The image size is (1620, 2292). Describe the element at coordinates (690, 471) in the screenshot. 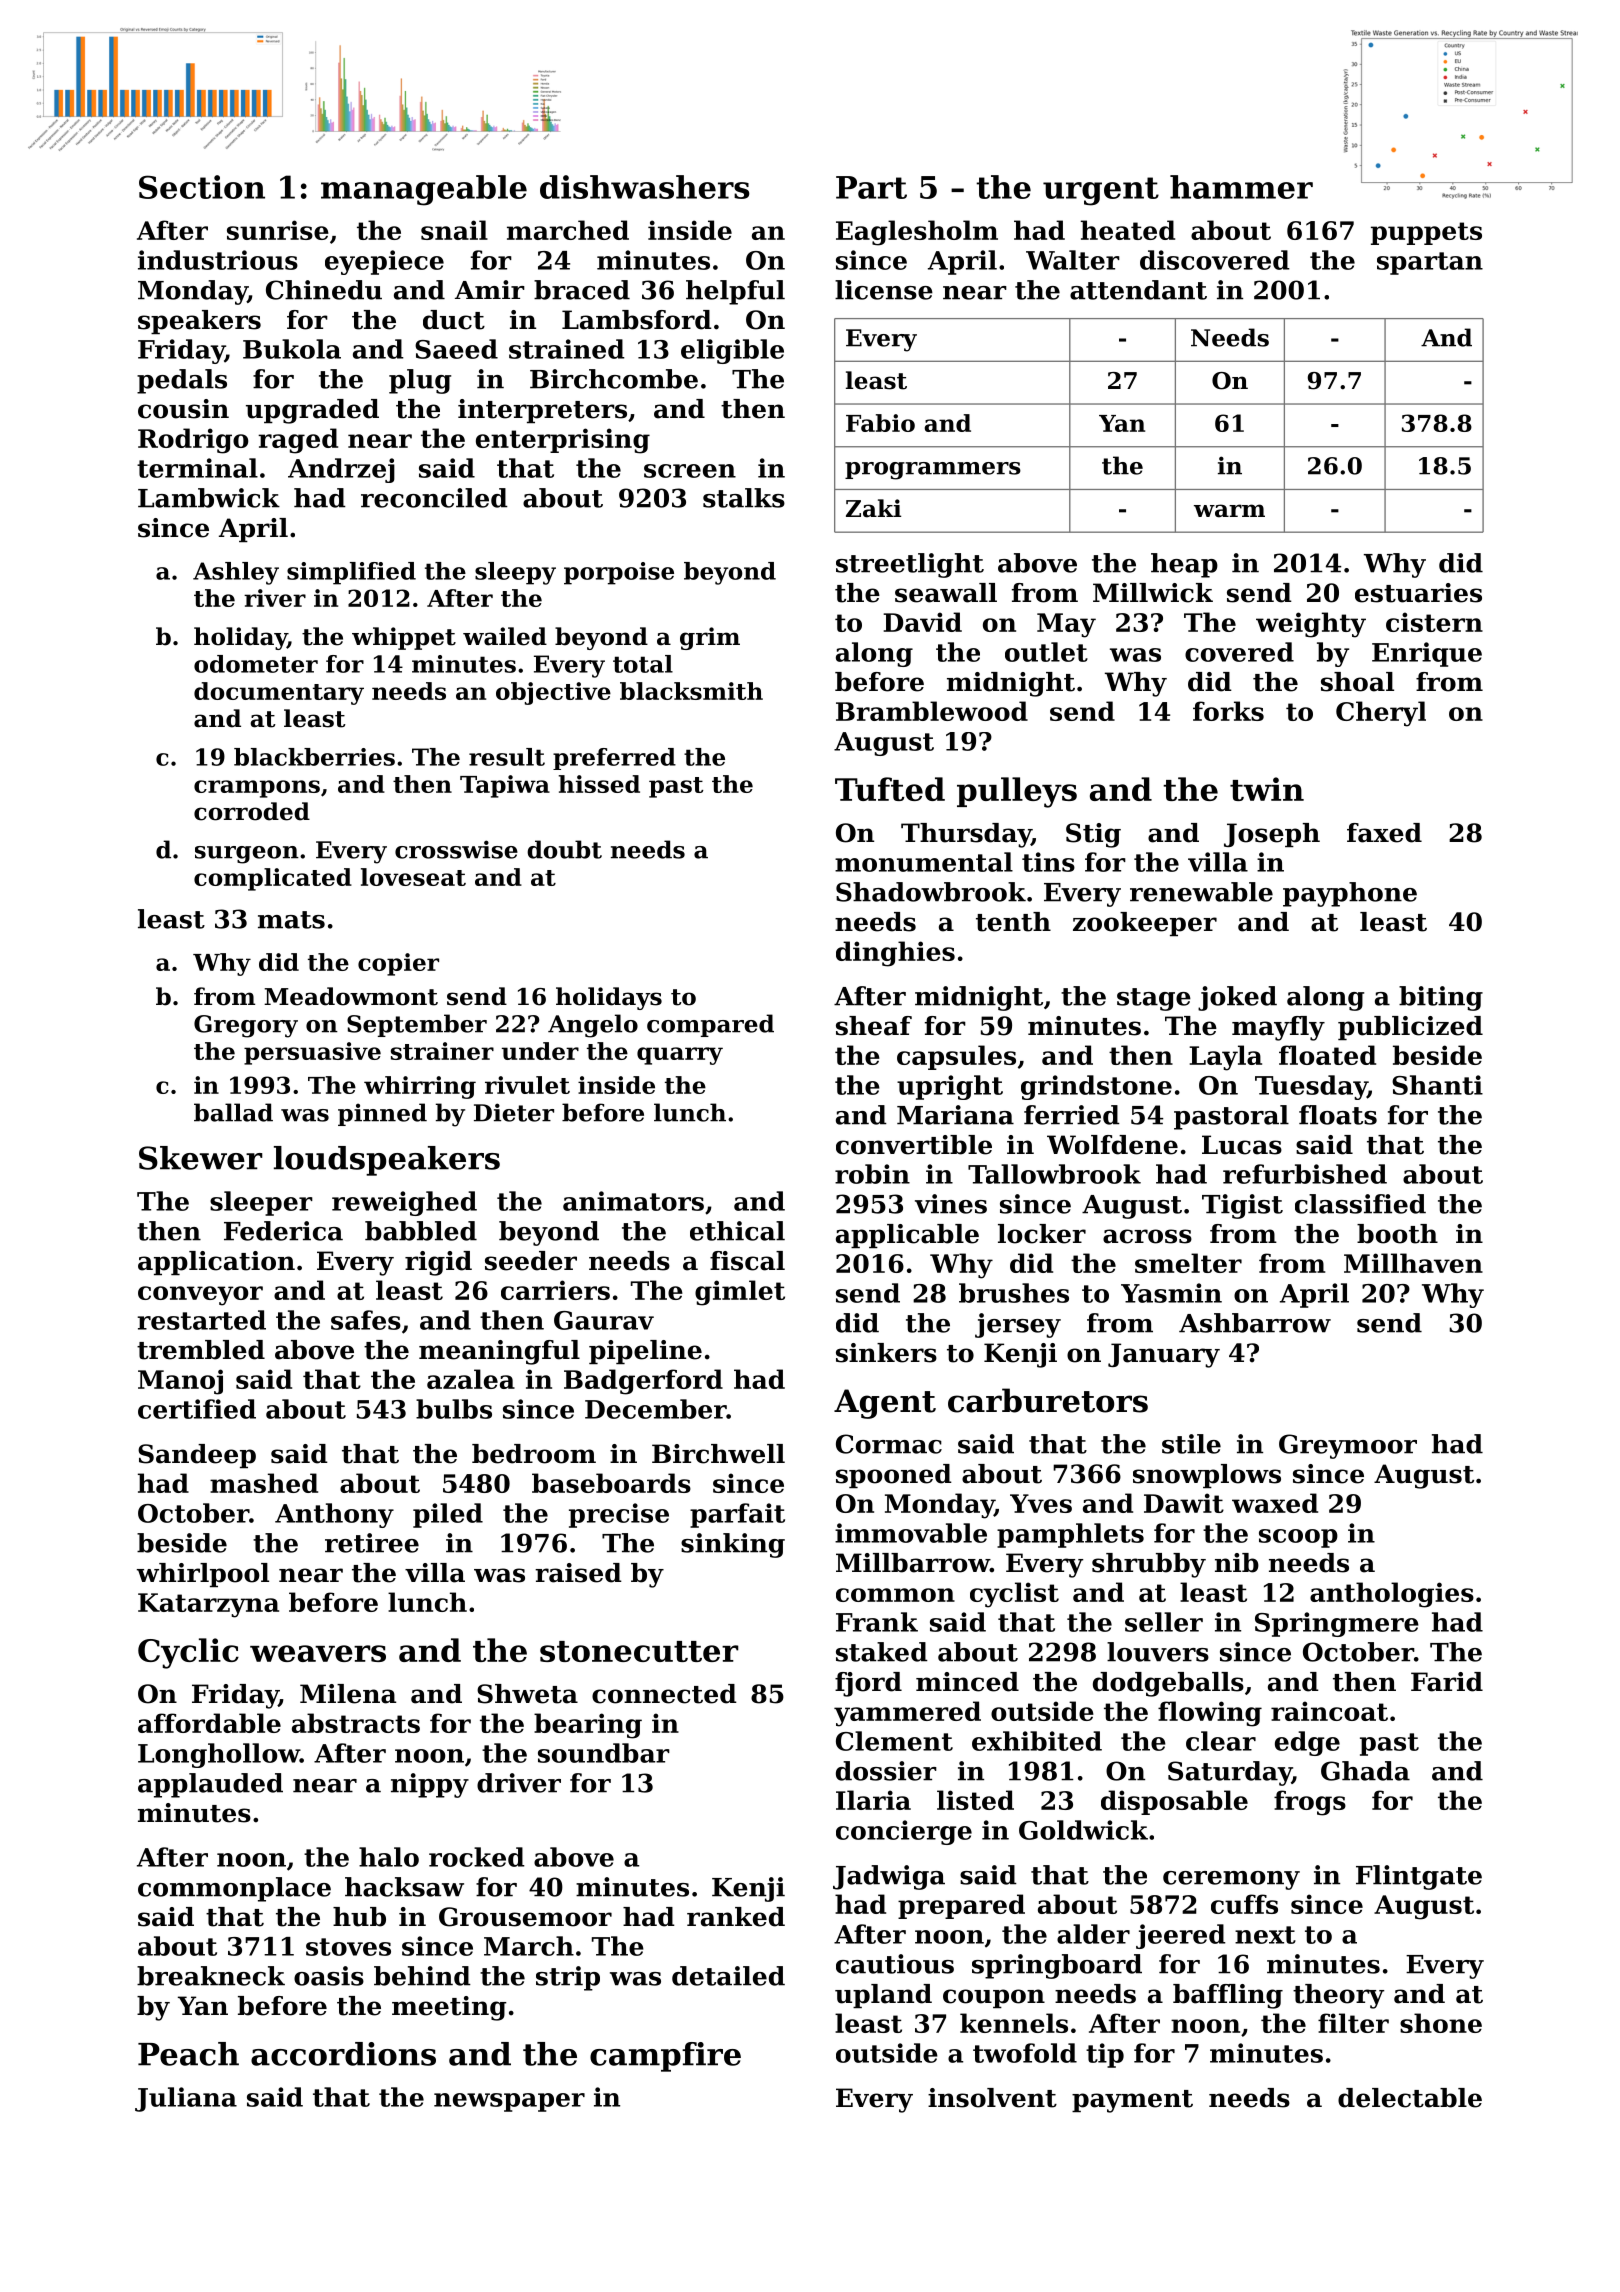

I see `screen` at that location.
